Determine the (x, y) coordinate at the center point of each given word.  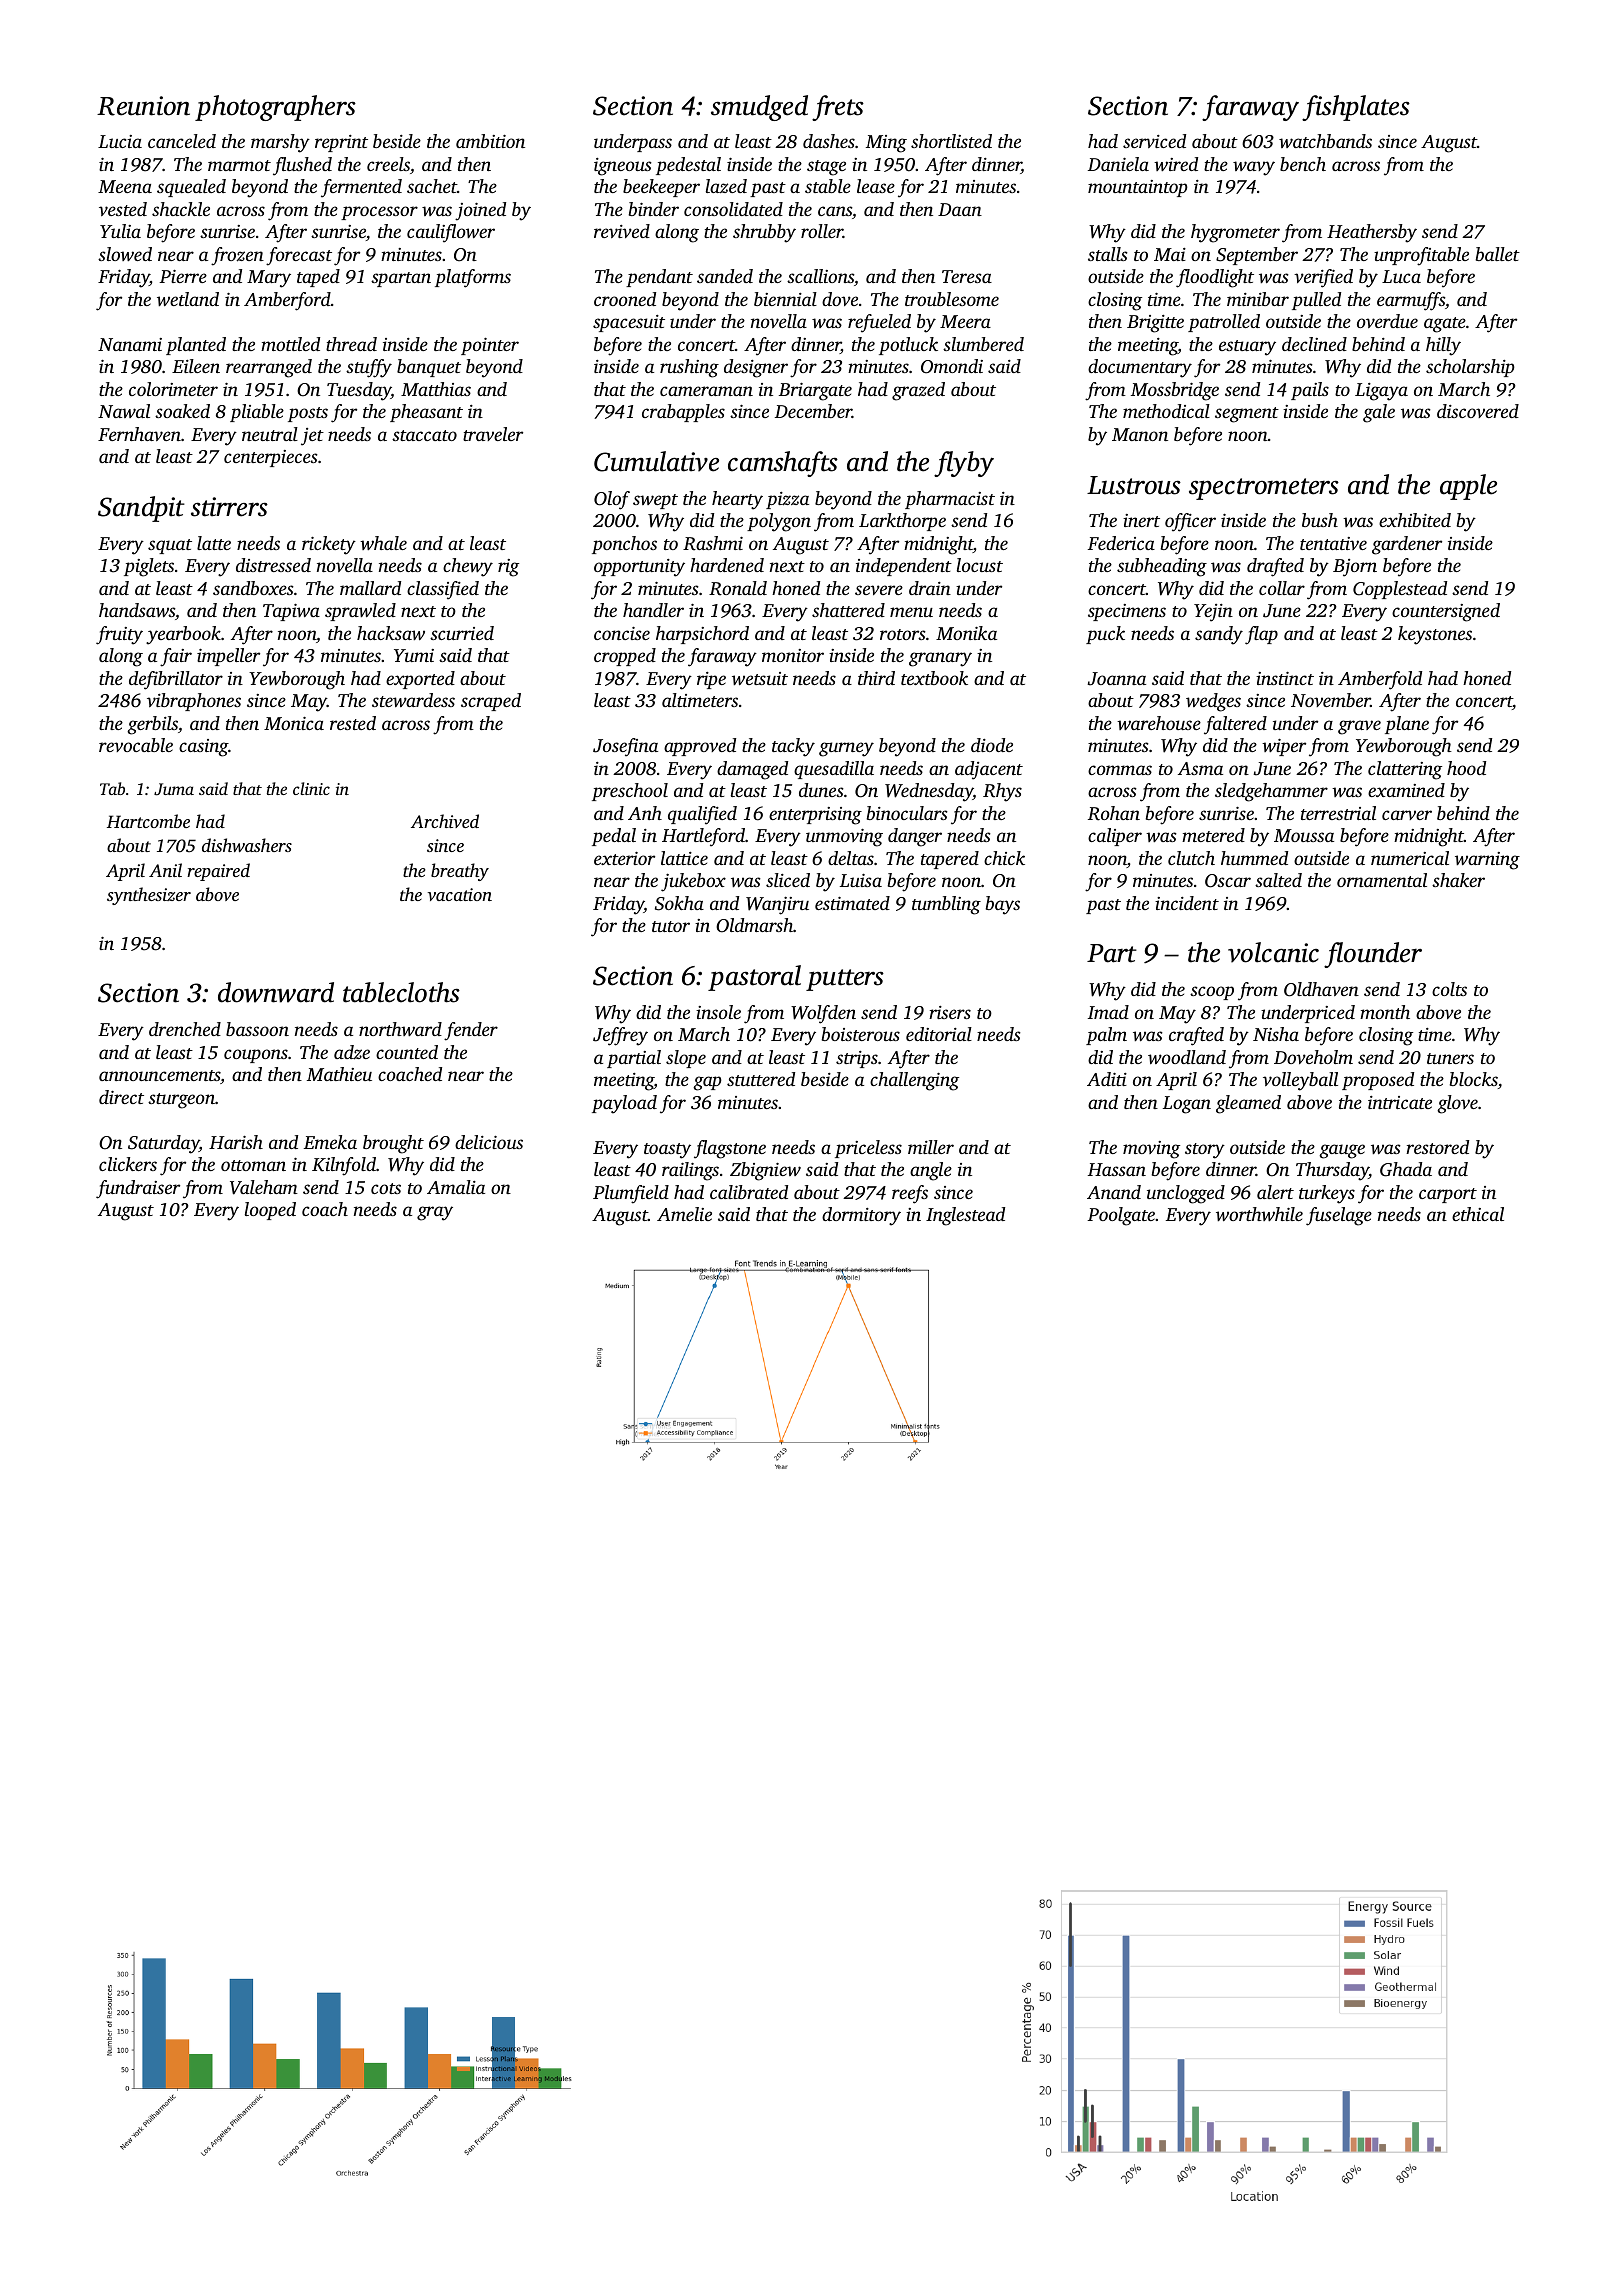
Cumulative (656, 461)
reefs (910, 1194)
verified (1323, 278)
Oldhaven (1321, 989)
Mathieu (339, 1074)
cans (835, 211)
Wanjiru (777, 905)
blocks (1473, 1079)
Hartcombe (148, 821)
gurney (846, 749)
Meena (125, 186)
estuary (1247, 348)
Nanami (130, 344)
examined (1406, 790)
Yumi (414, 655)
